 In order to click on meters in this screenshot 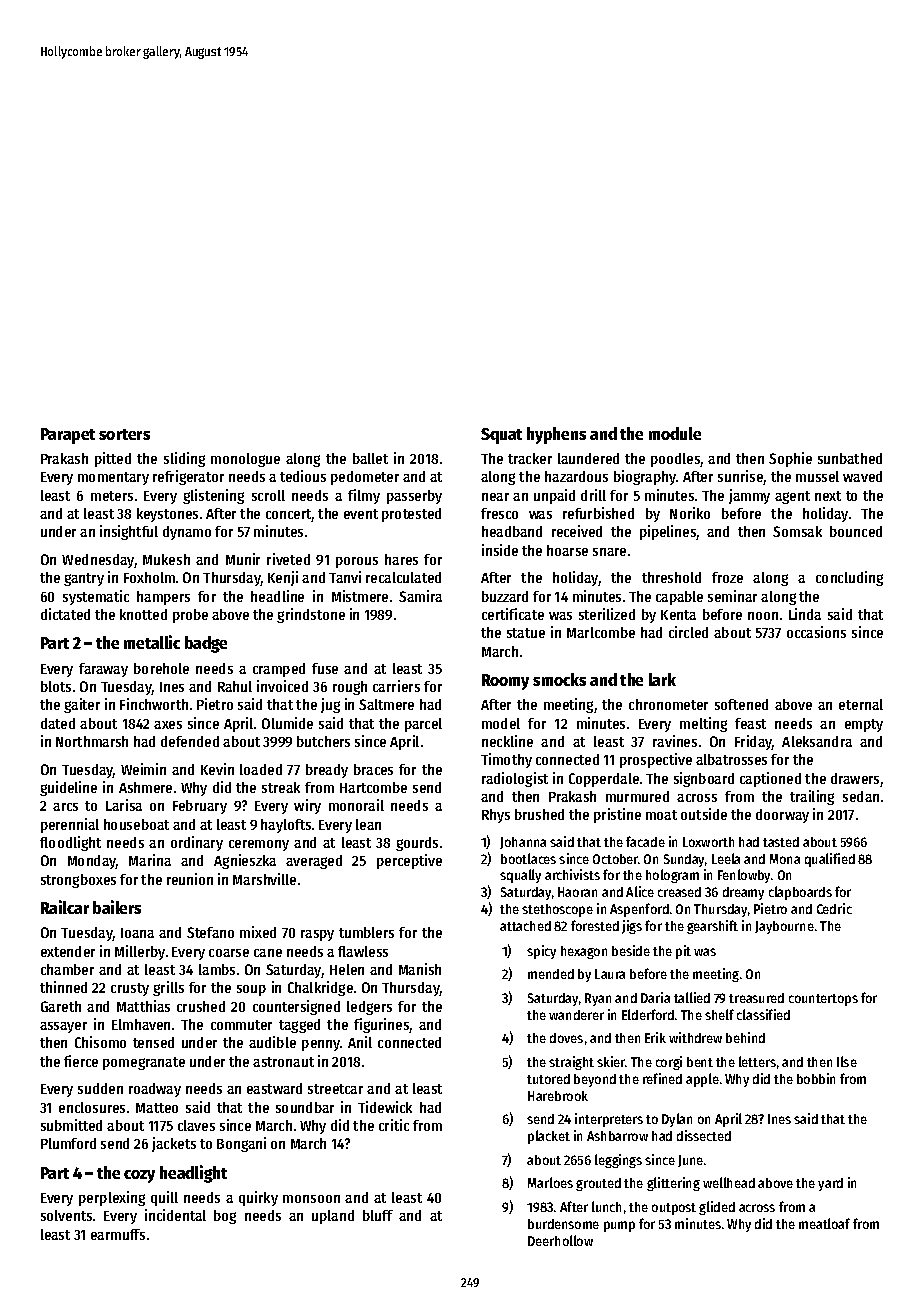, I will do `click(112, 496)`.
